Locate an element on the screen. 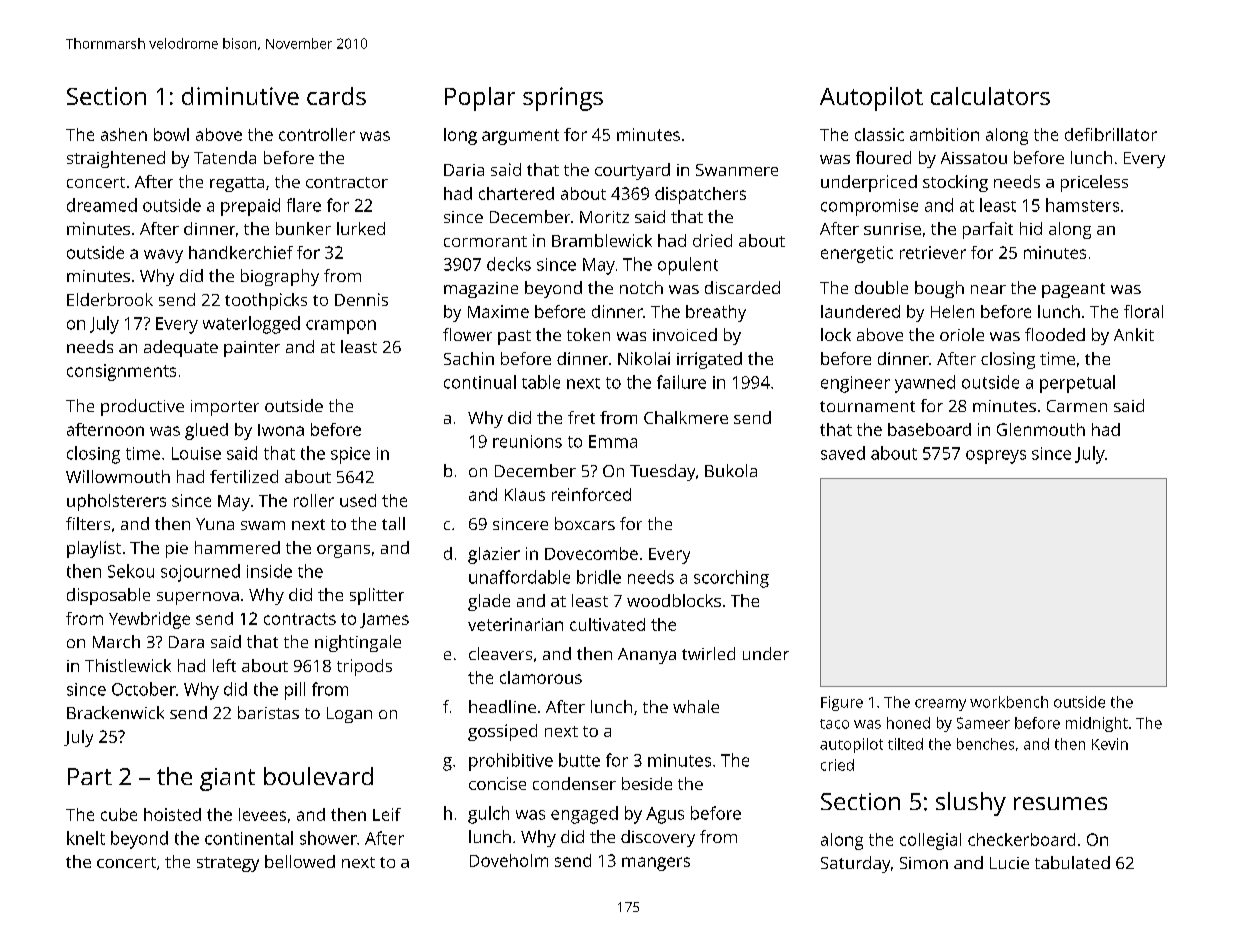  flower is located at coordinates (467, 334).
